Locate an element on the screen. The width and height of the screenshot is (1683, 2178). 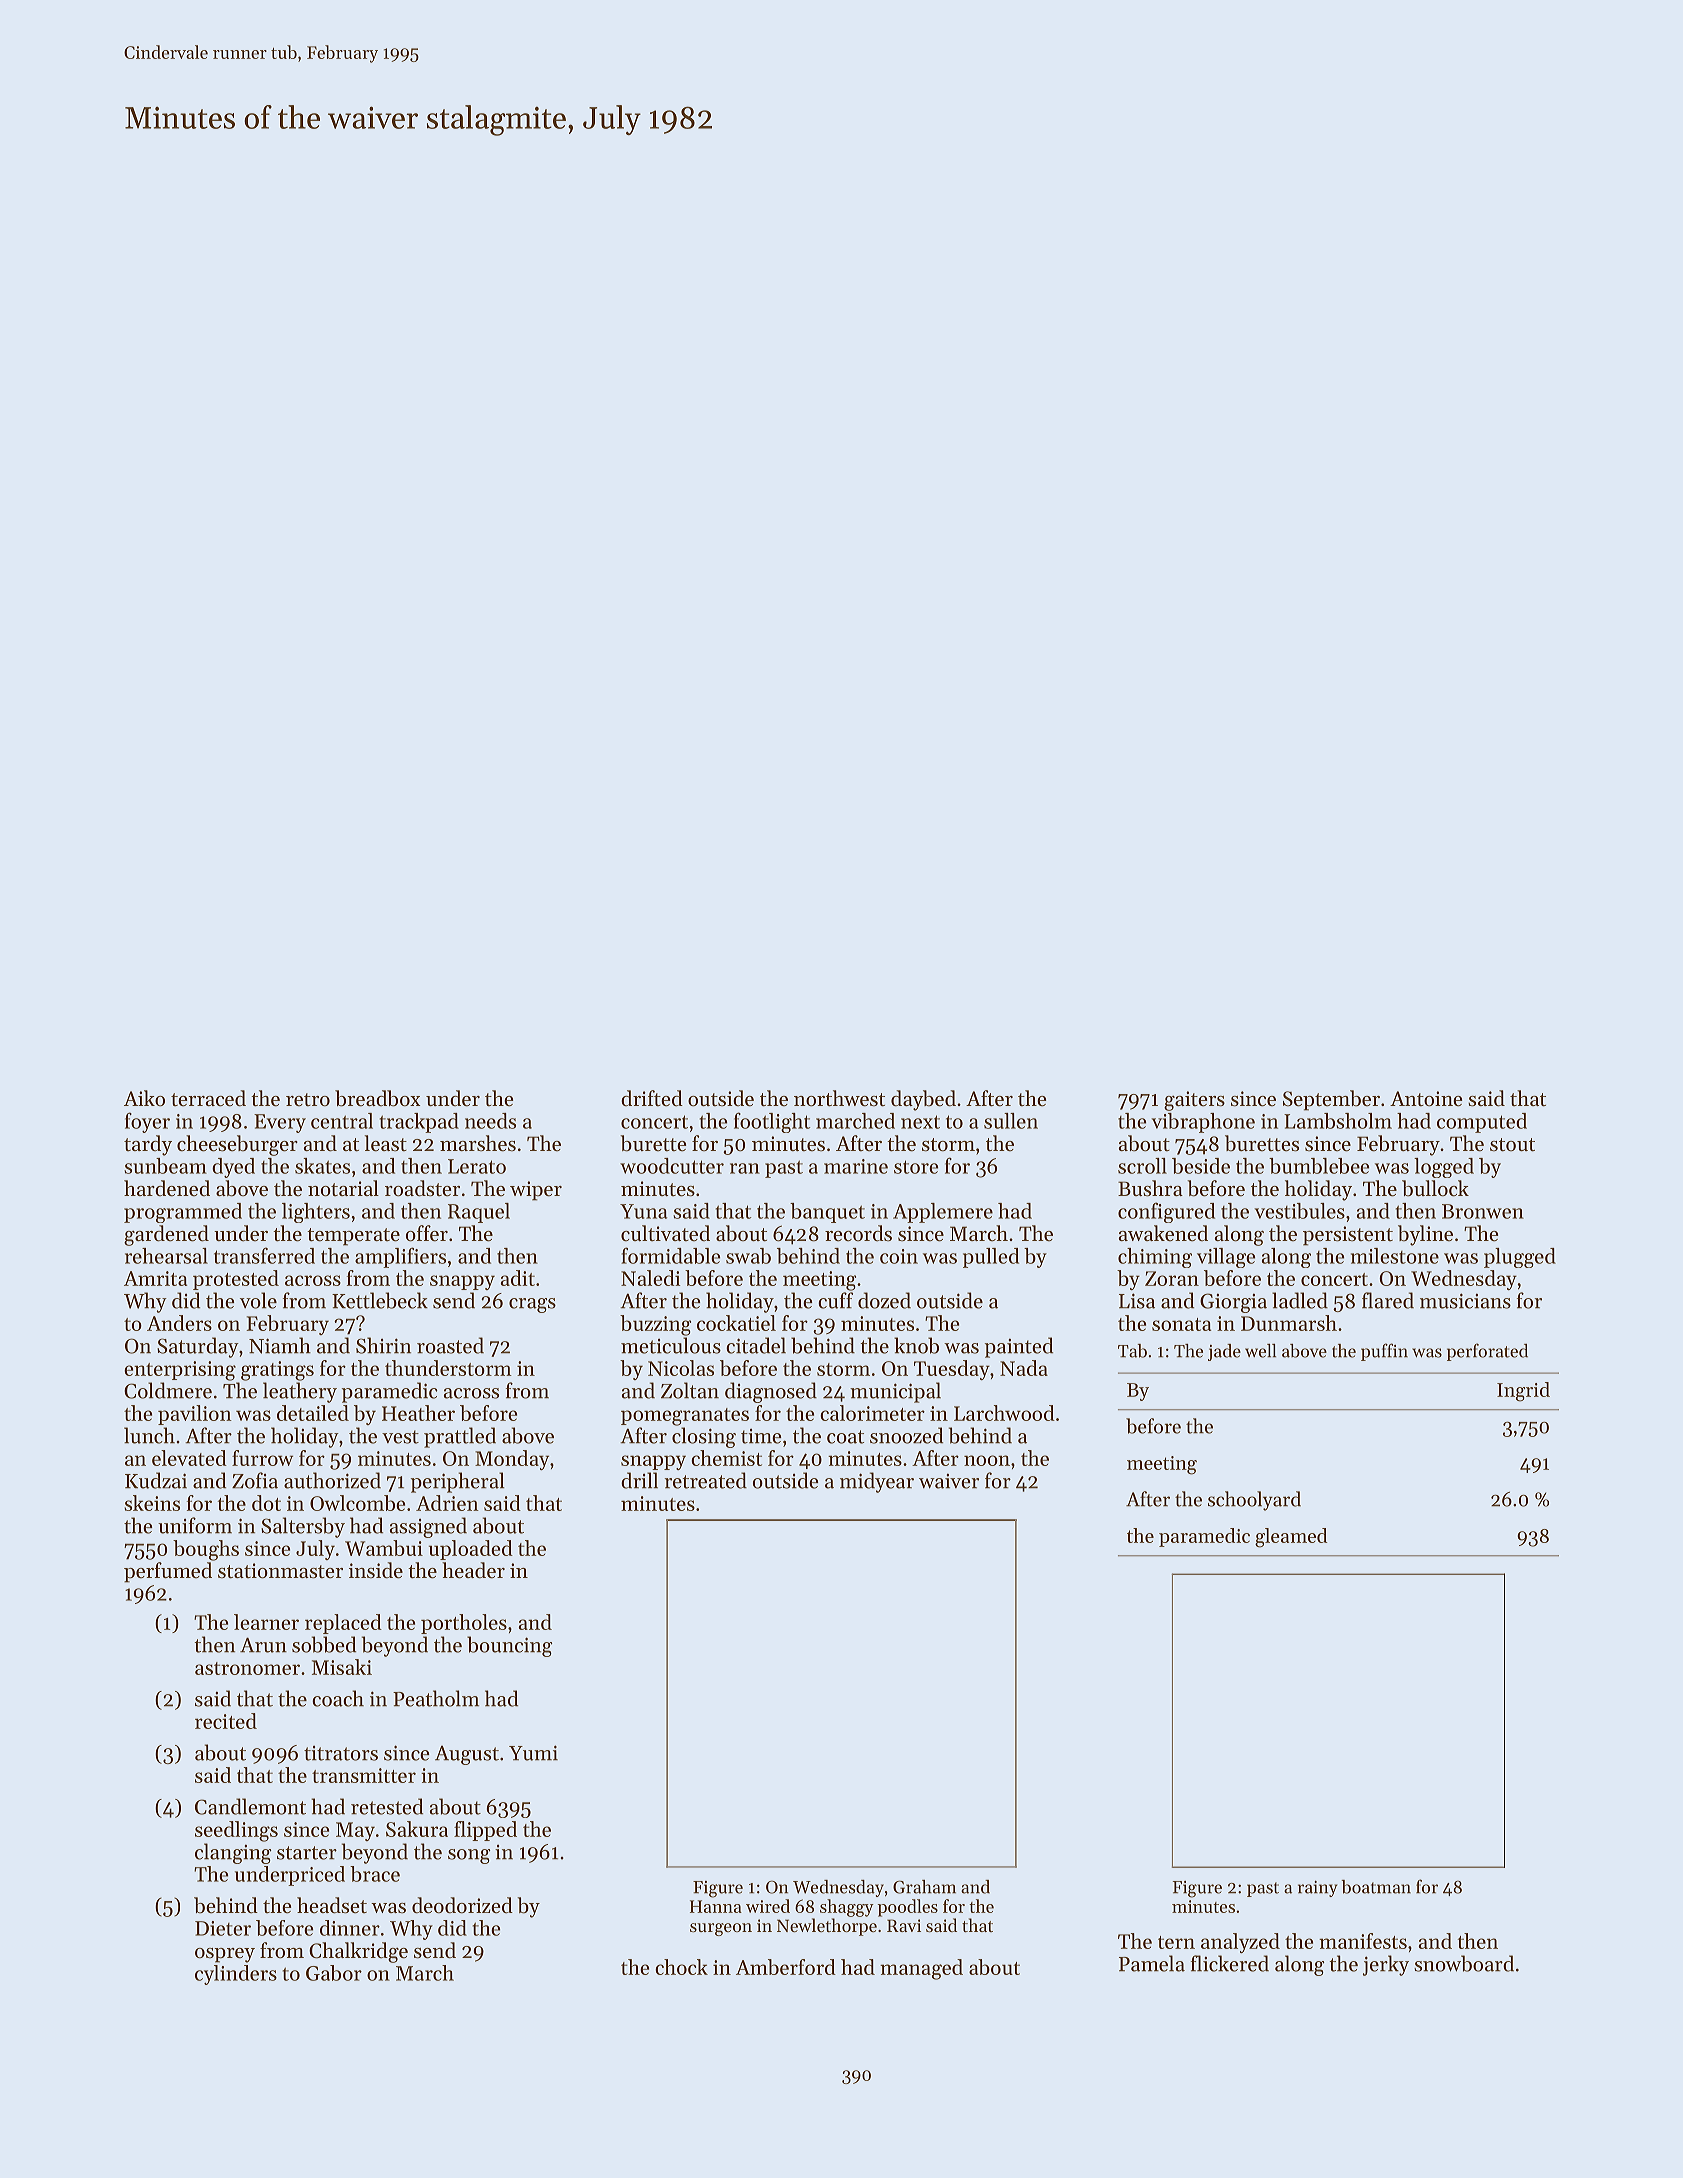
clanging is located at coordinates (233, 1853).
